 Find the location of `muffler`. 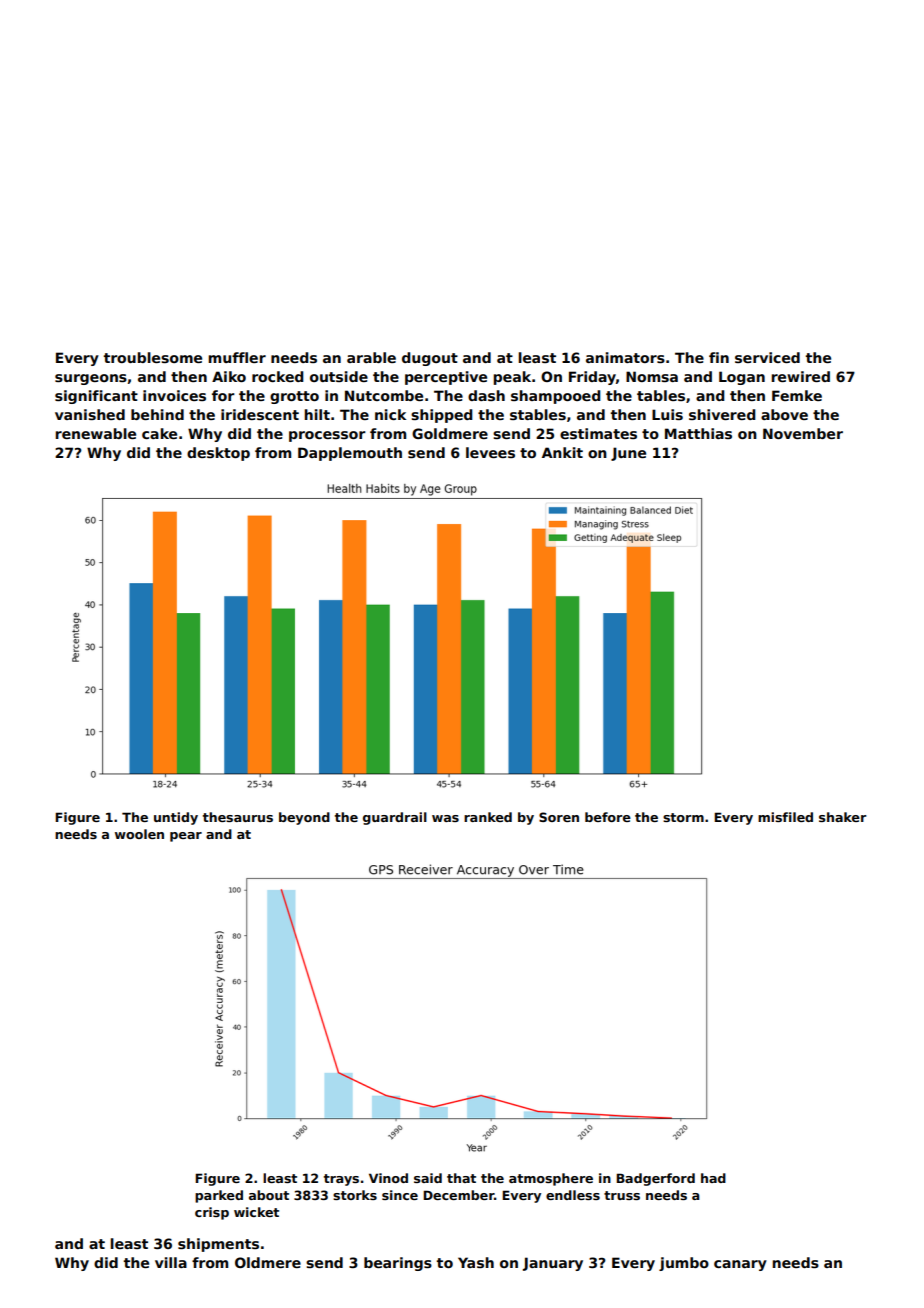

muffler is located at coordinates (237, 357).
